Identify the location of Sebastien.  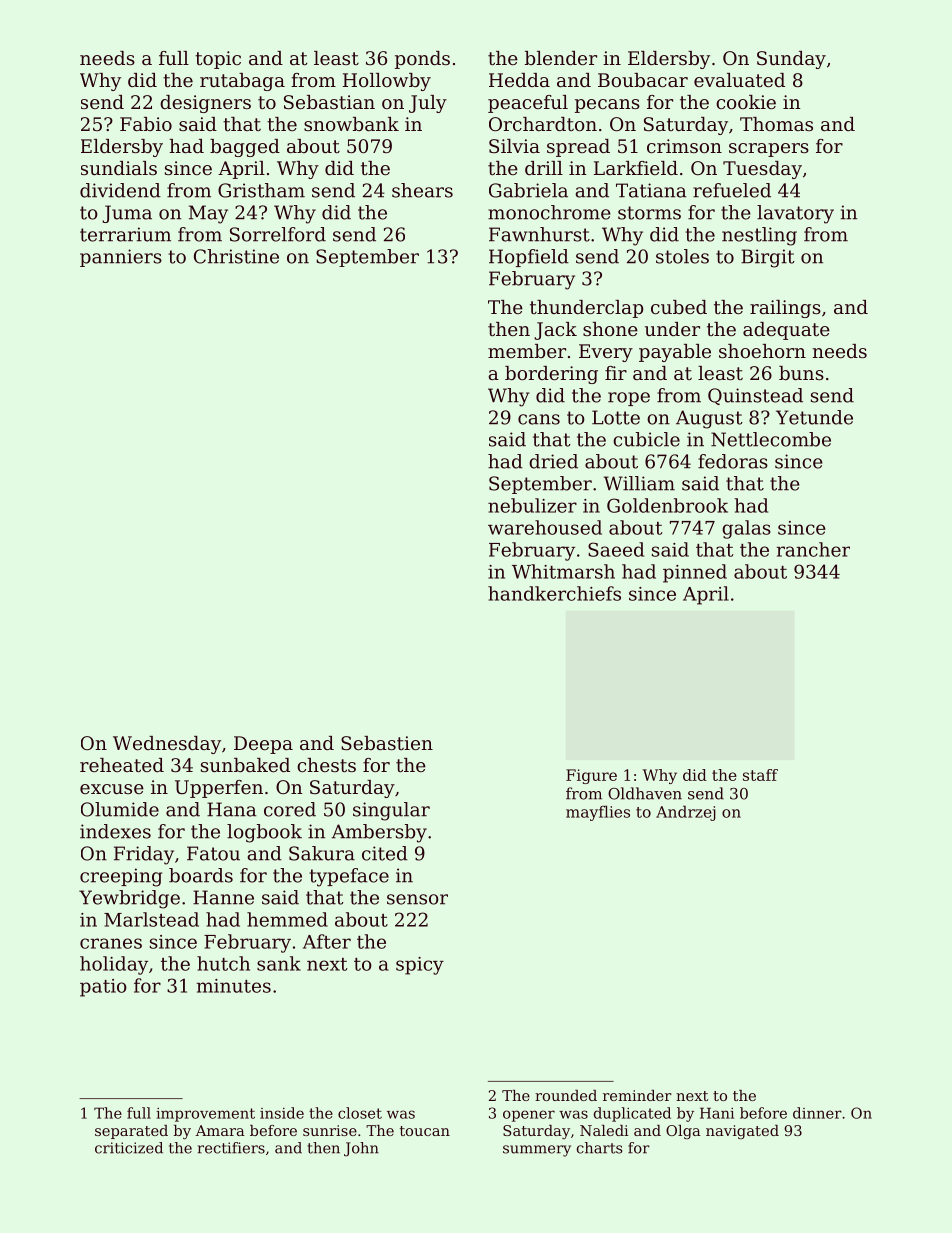
(387, 743).
